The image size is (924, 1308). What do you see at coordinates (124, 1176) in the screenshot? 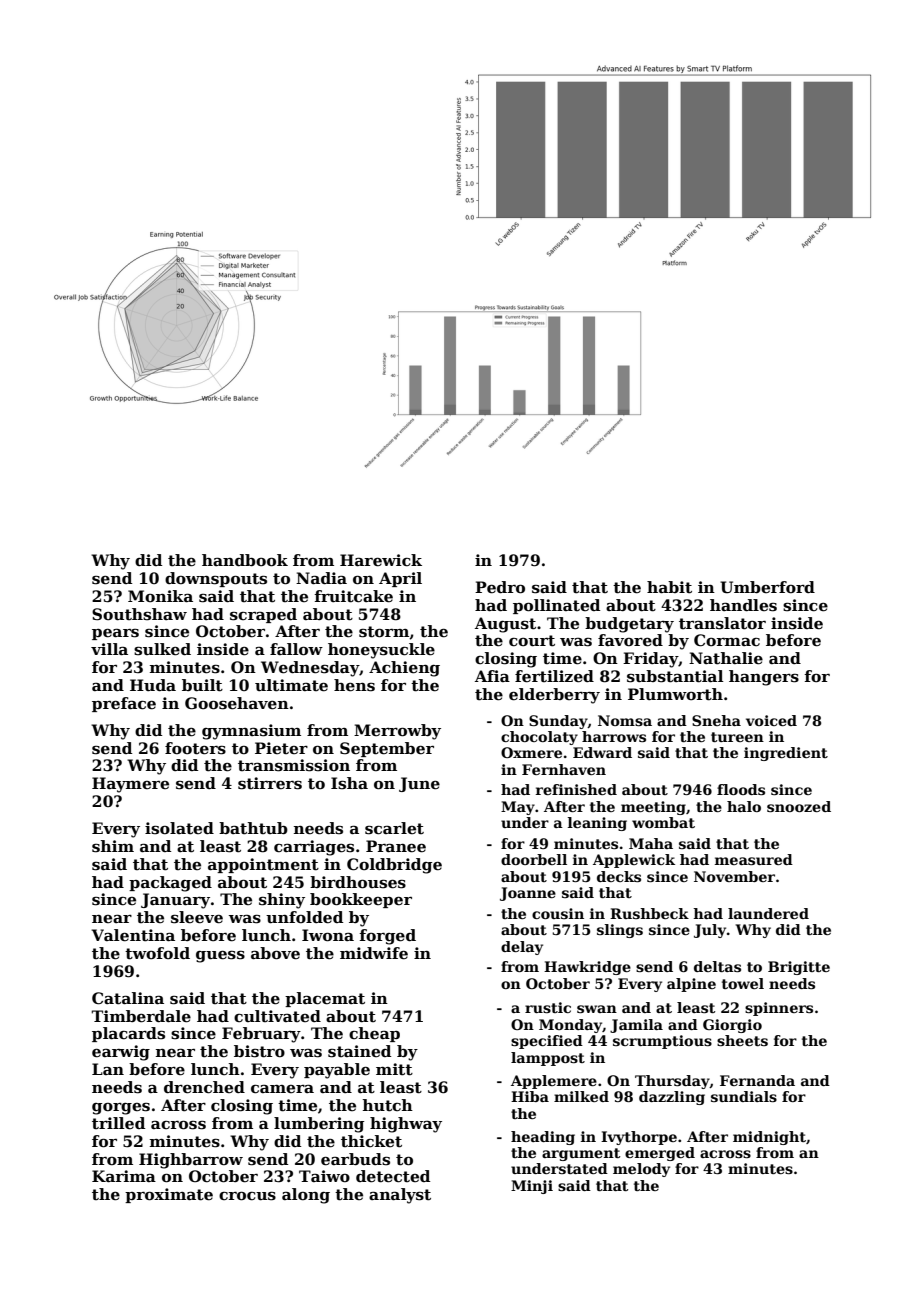
I see `Karima` at bounding box center [124, 1176].
